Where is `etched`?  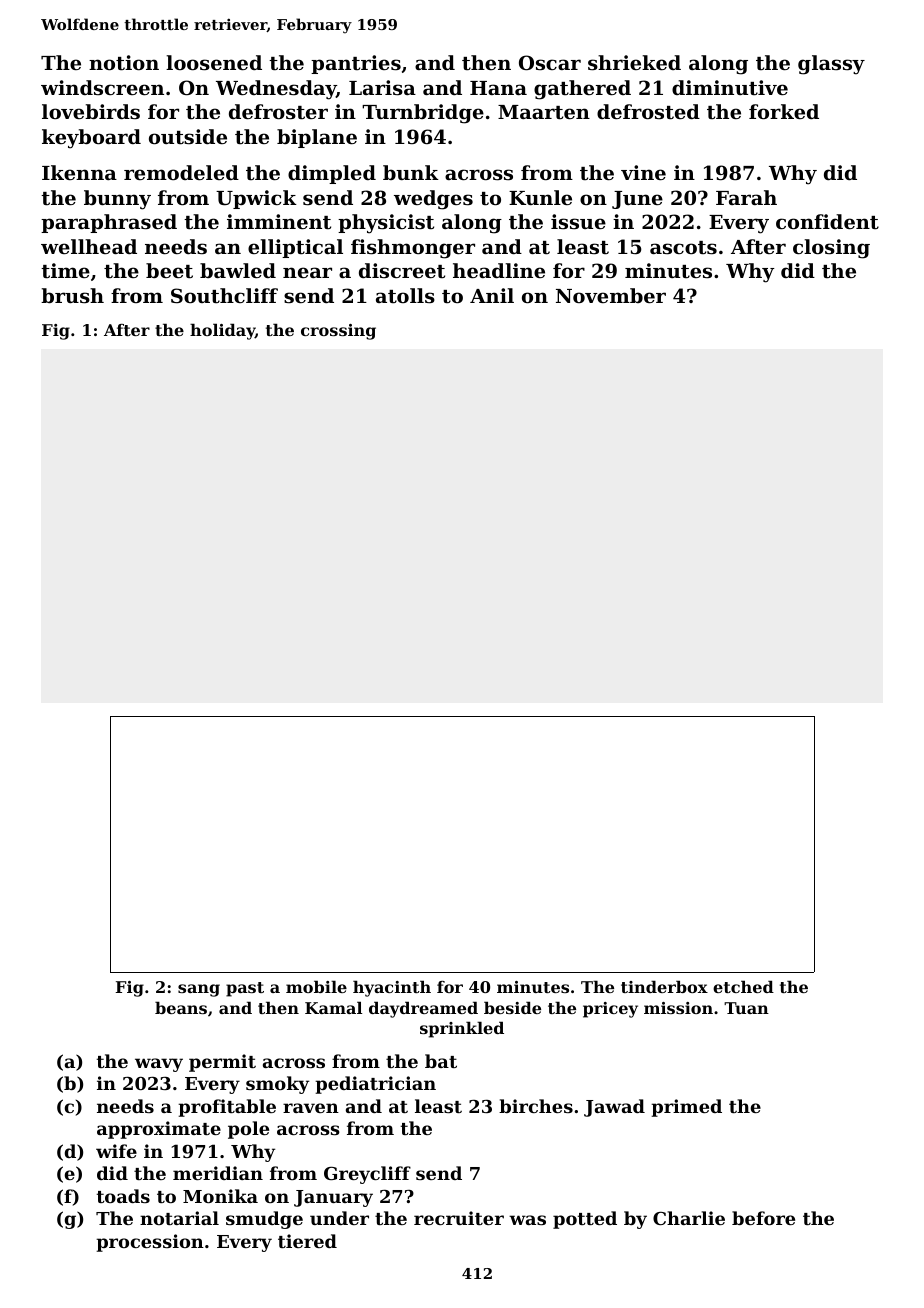 etched is located at coordinates (743, 986).
